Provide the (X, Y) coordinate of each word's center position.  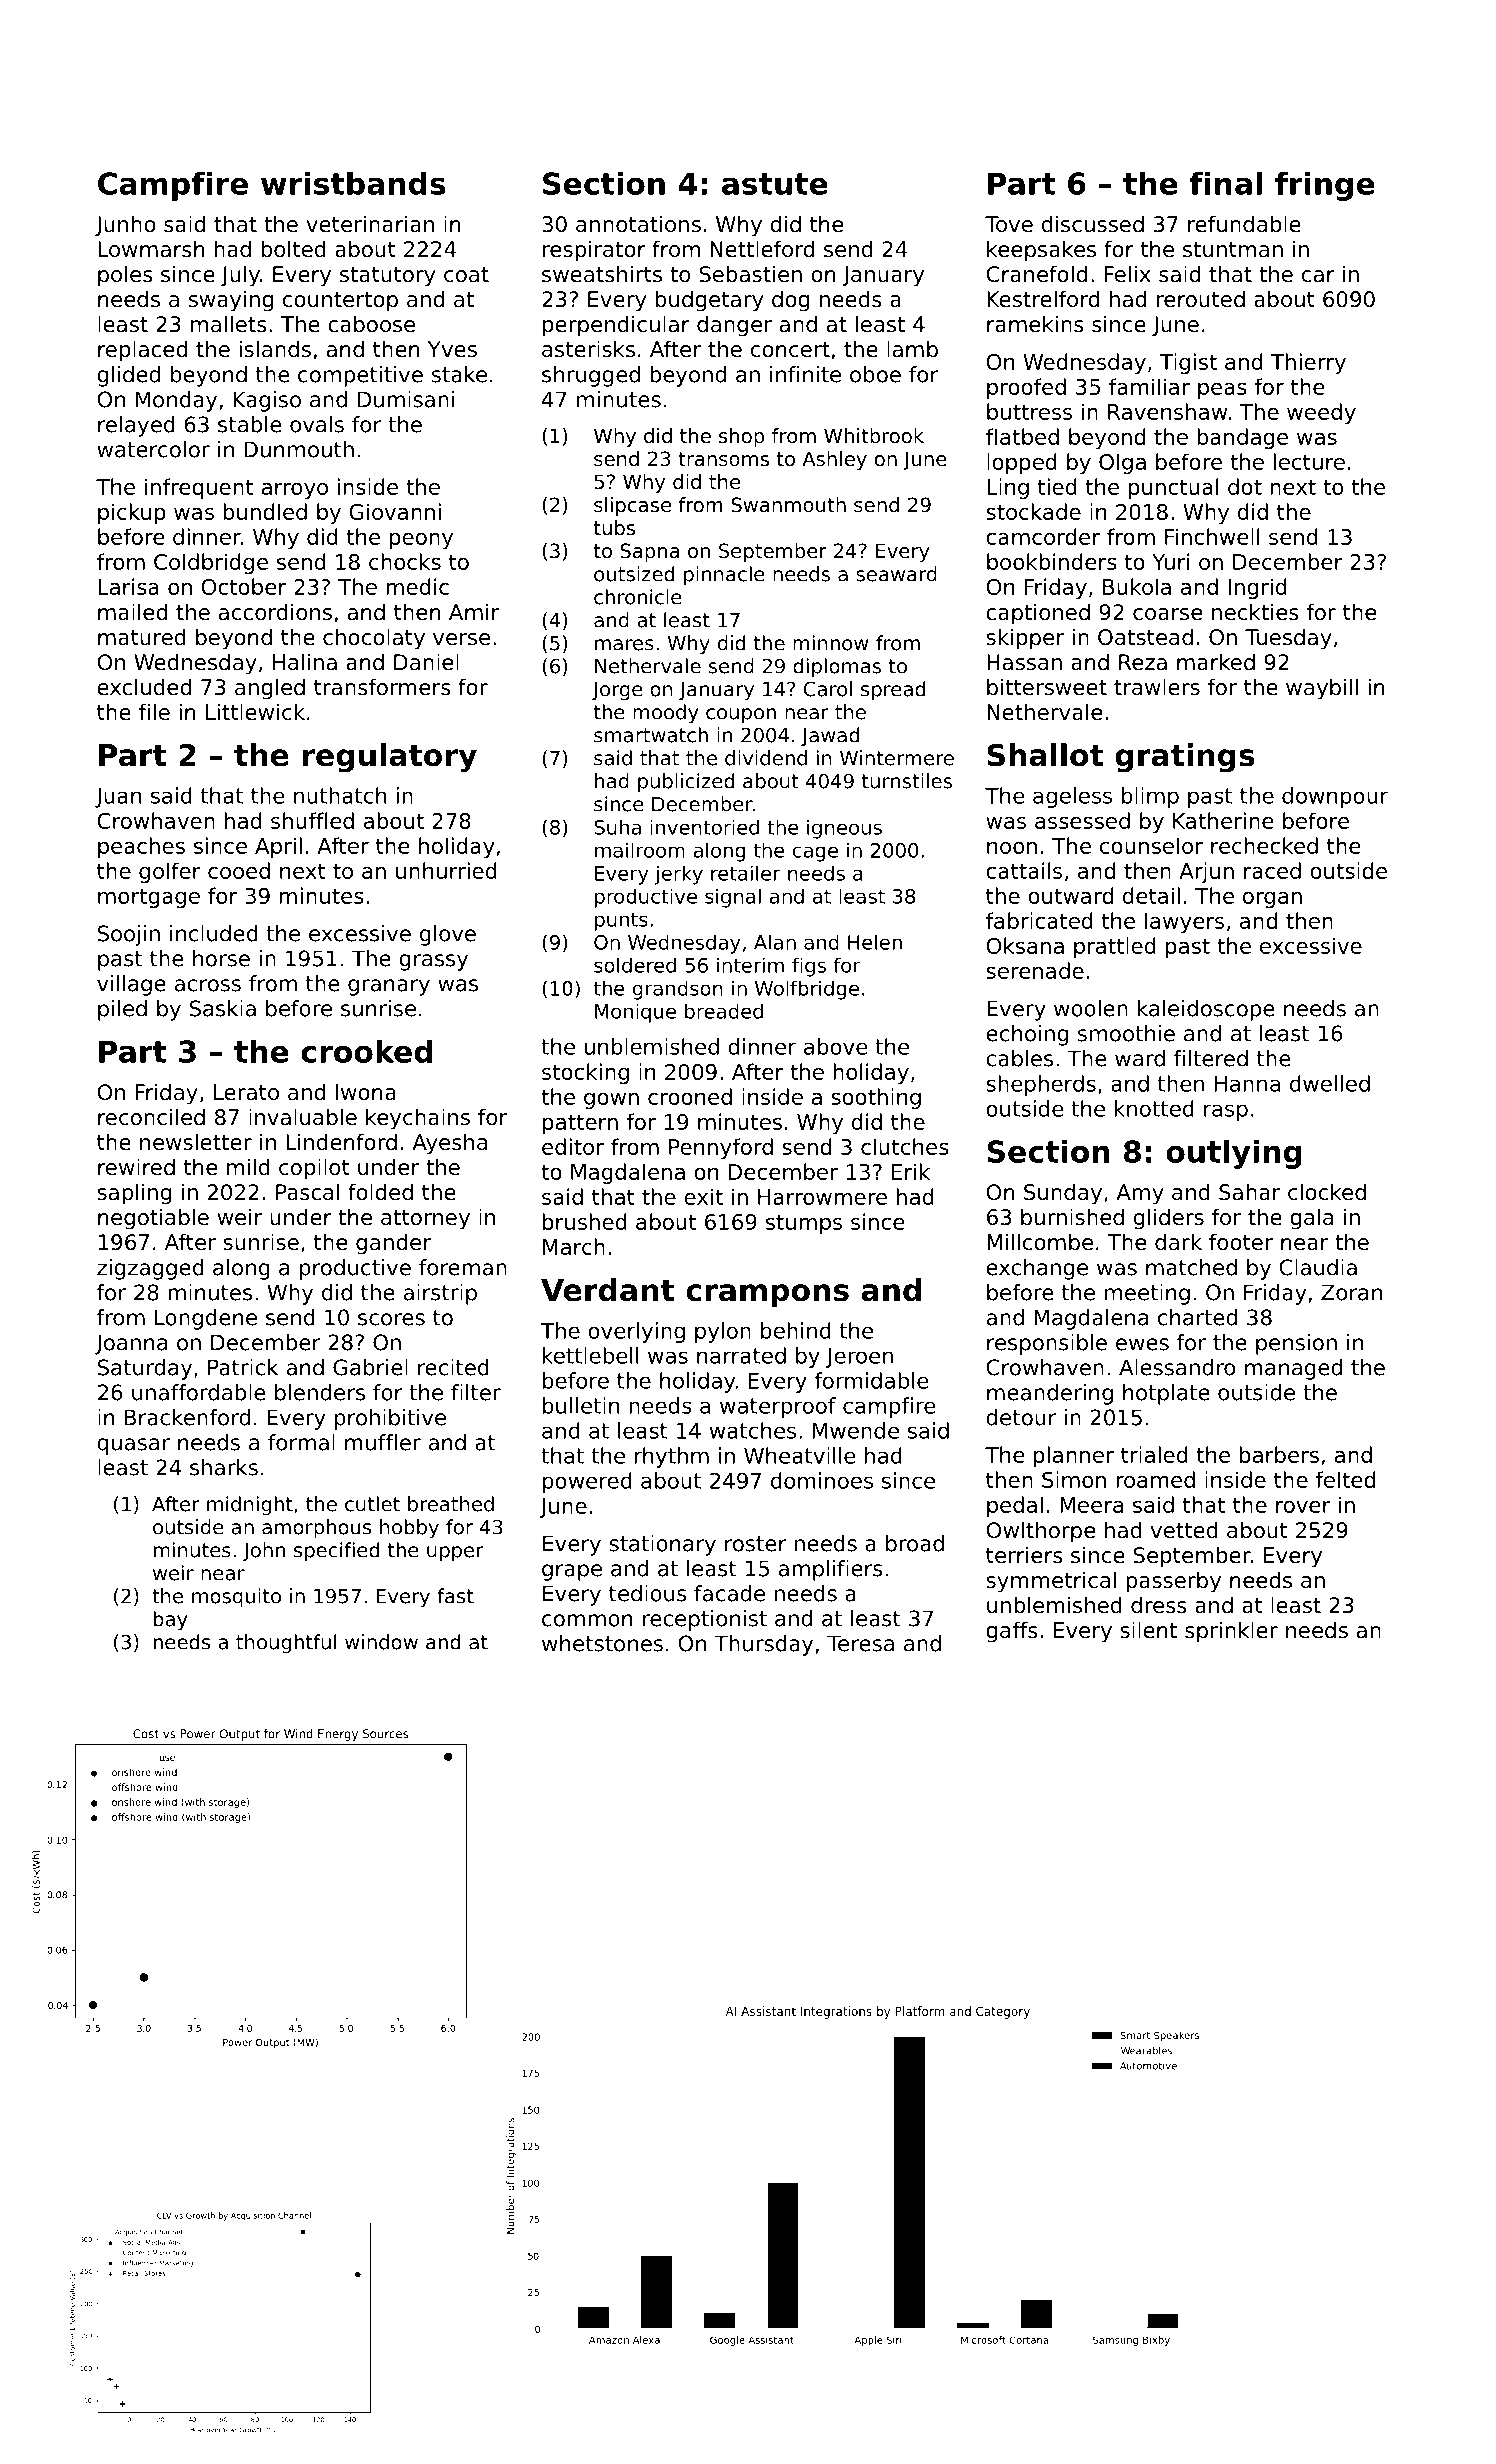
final (1226, 183)
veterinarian (370, 224)
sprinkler (1231, 1632)
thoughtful (286, 1644)
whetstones (602, 1643)
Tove (1009, 224)
